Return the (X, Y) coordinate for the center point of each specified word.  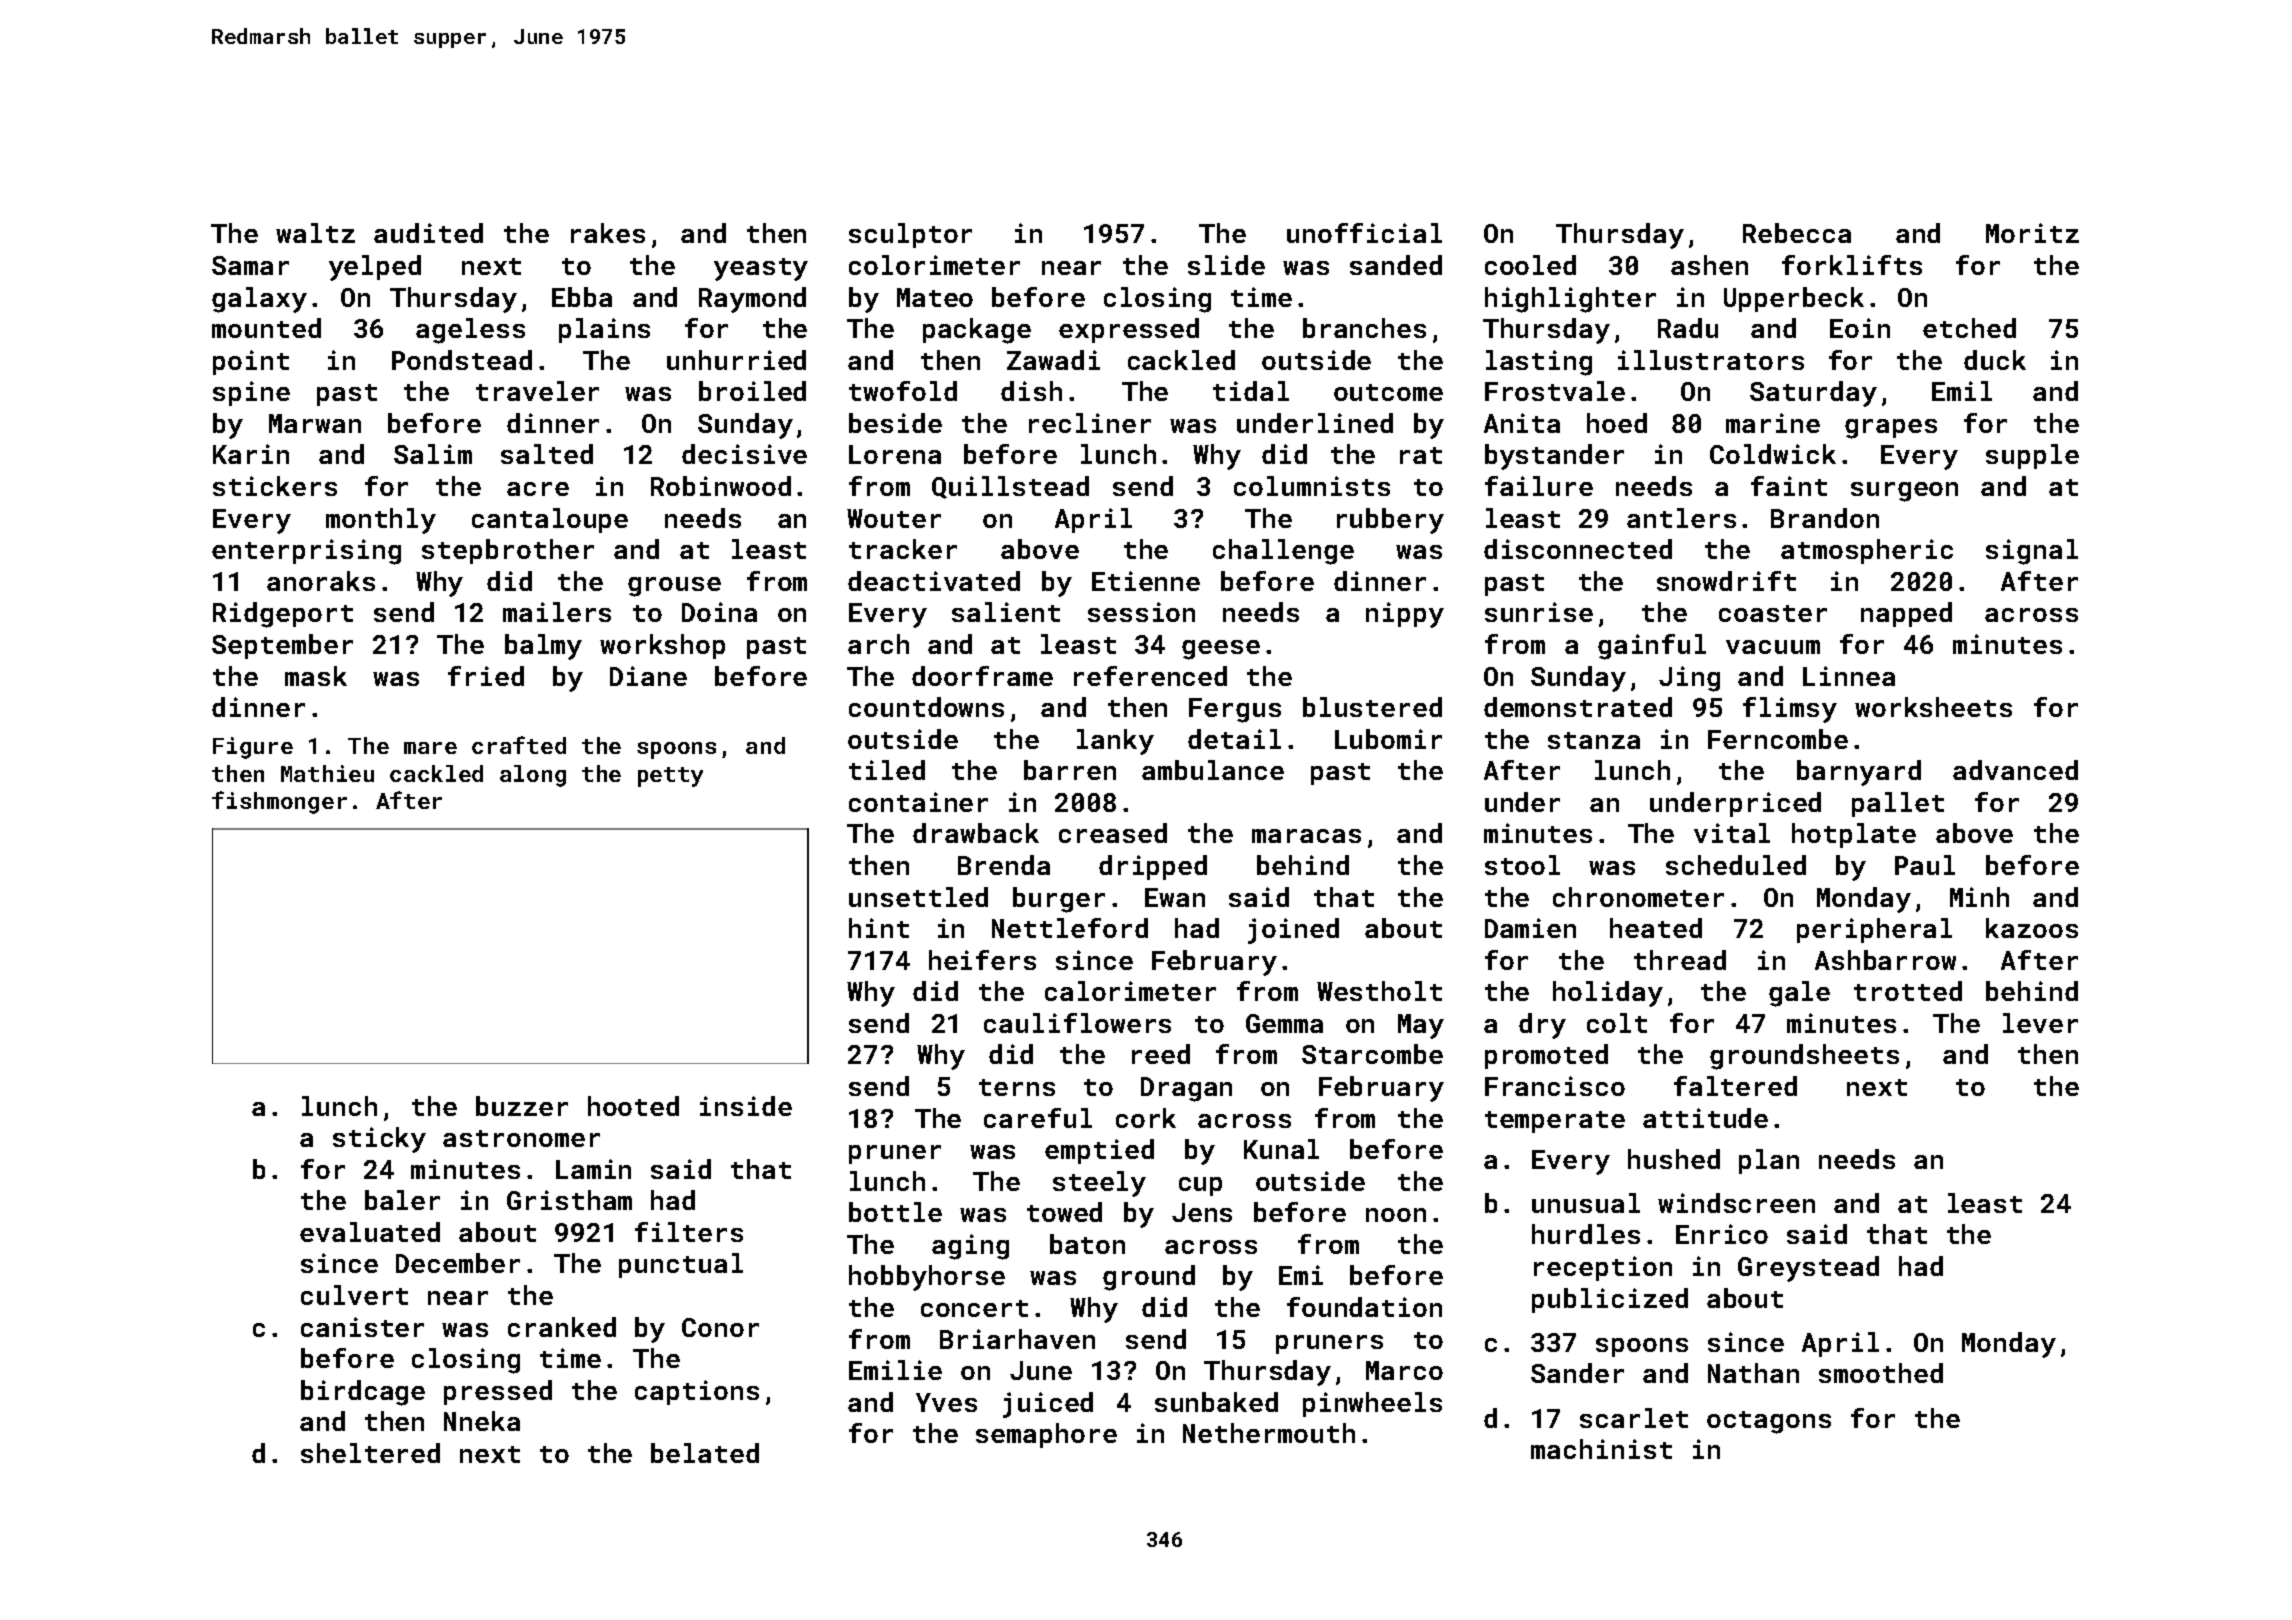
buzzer (522, 1106)
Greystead (1808, 1269)
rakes (608, 233)
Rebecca (1797, 233)
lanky (1115, 742)
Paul (1925, 865)
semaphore (1046, 1435)
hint (879, 928)
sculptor (910, 235)
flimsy (1790, 710)
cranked (562, 1327)
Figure (253, 748)
